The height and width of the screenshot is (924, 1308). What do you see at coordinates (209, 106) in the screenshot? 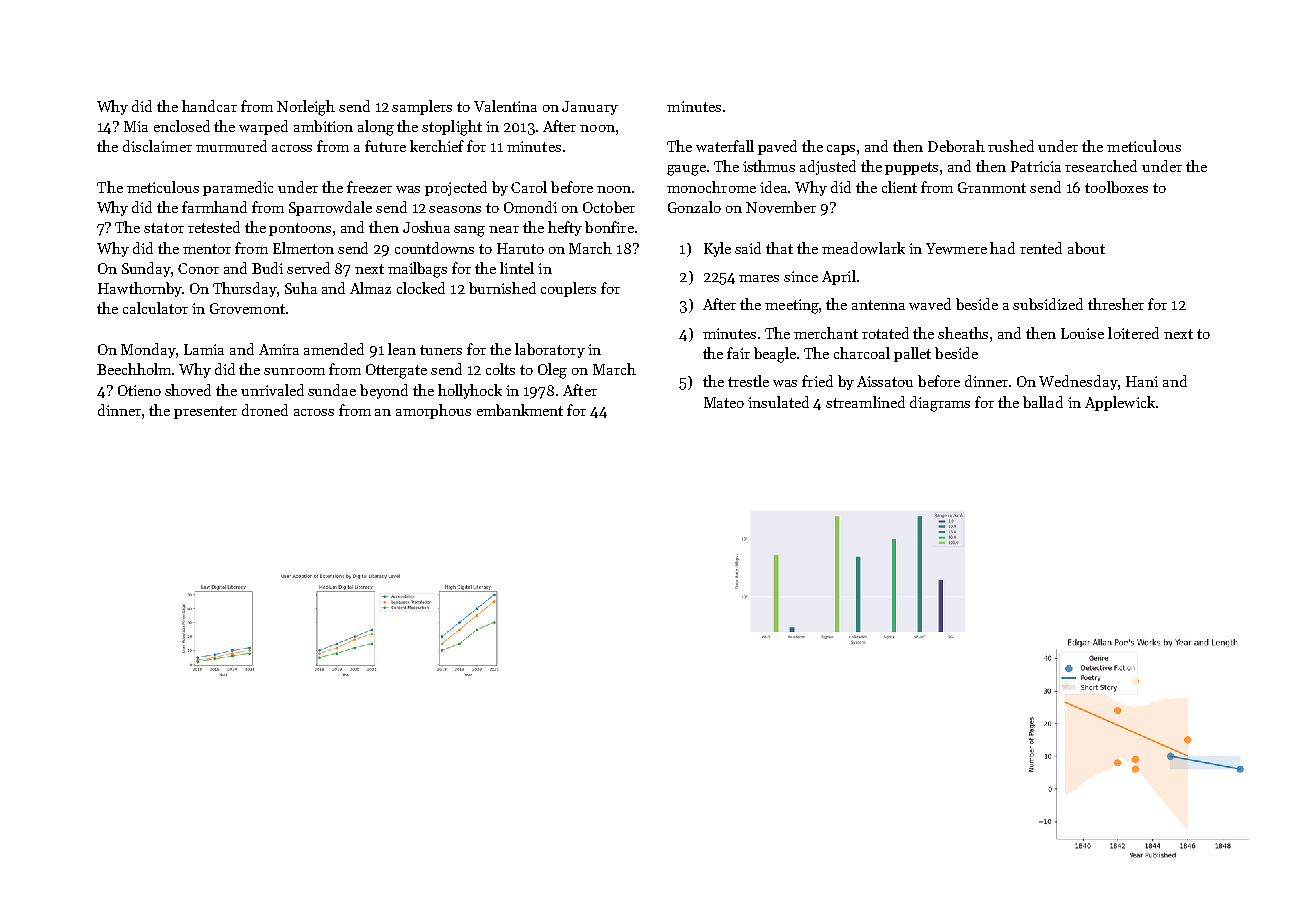
I see `handcar` at bounding box center [209, 106].
